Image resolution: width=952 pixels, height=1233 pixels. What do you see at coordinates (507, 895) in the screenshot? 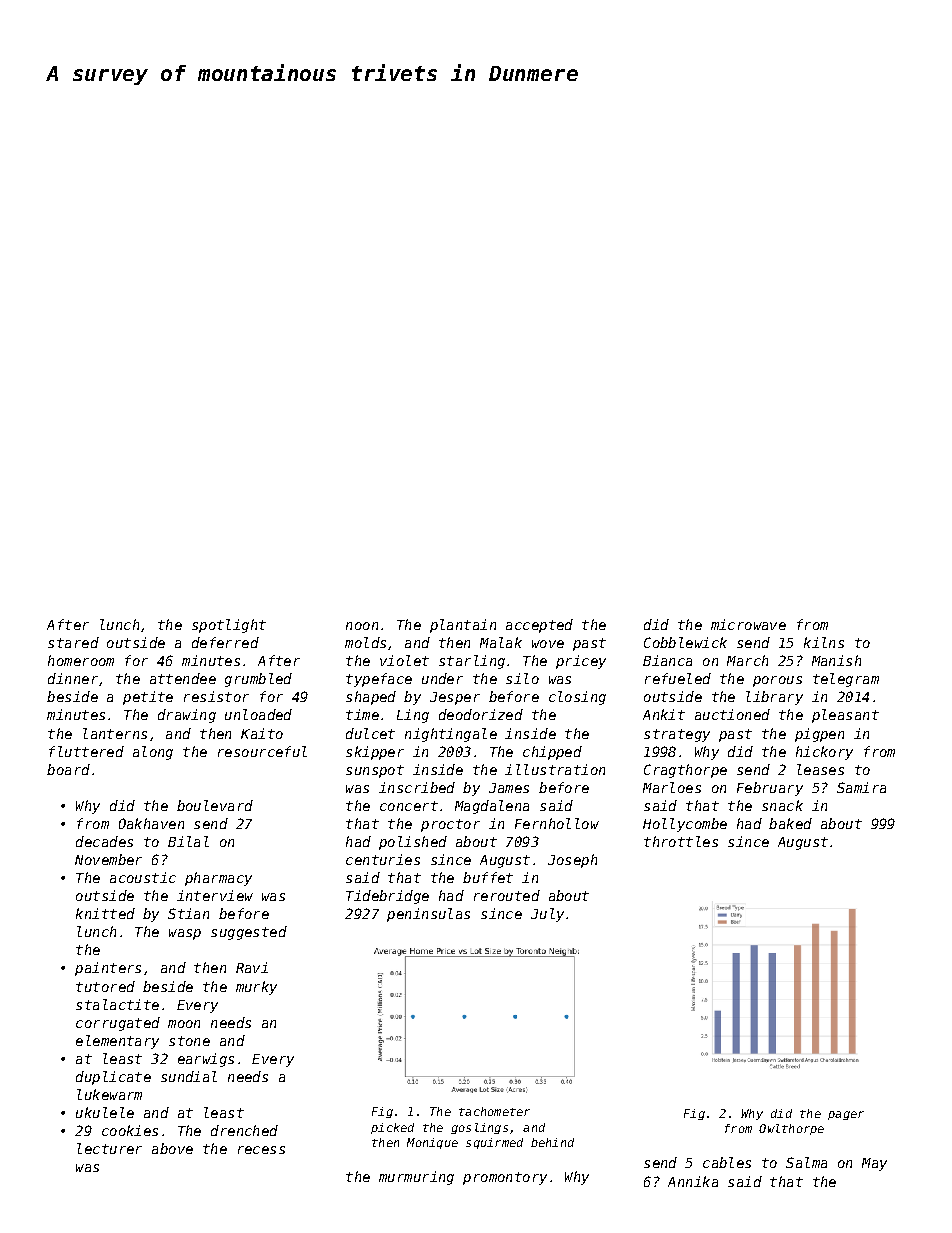
I see `rerouted` at bounding box center [507, 895].
